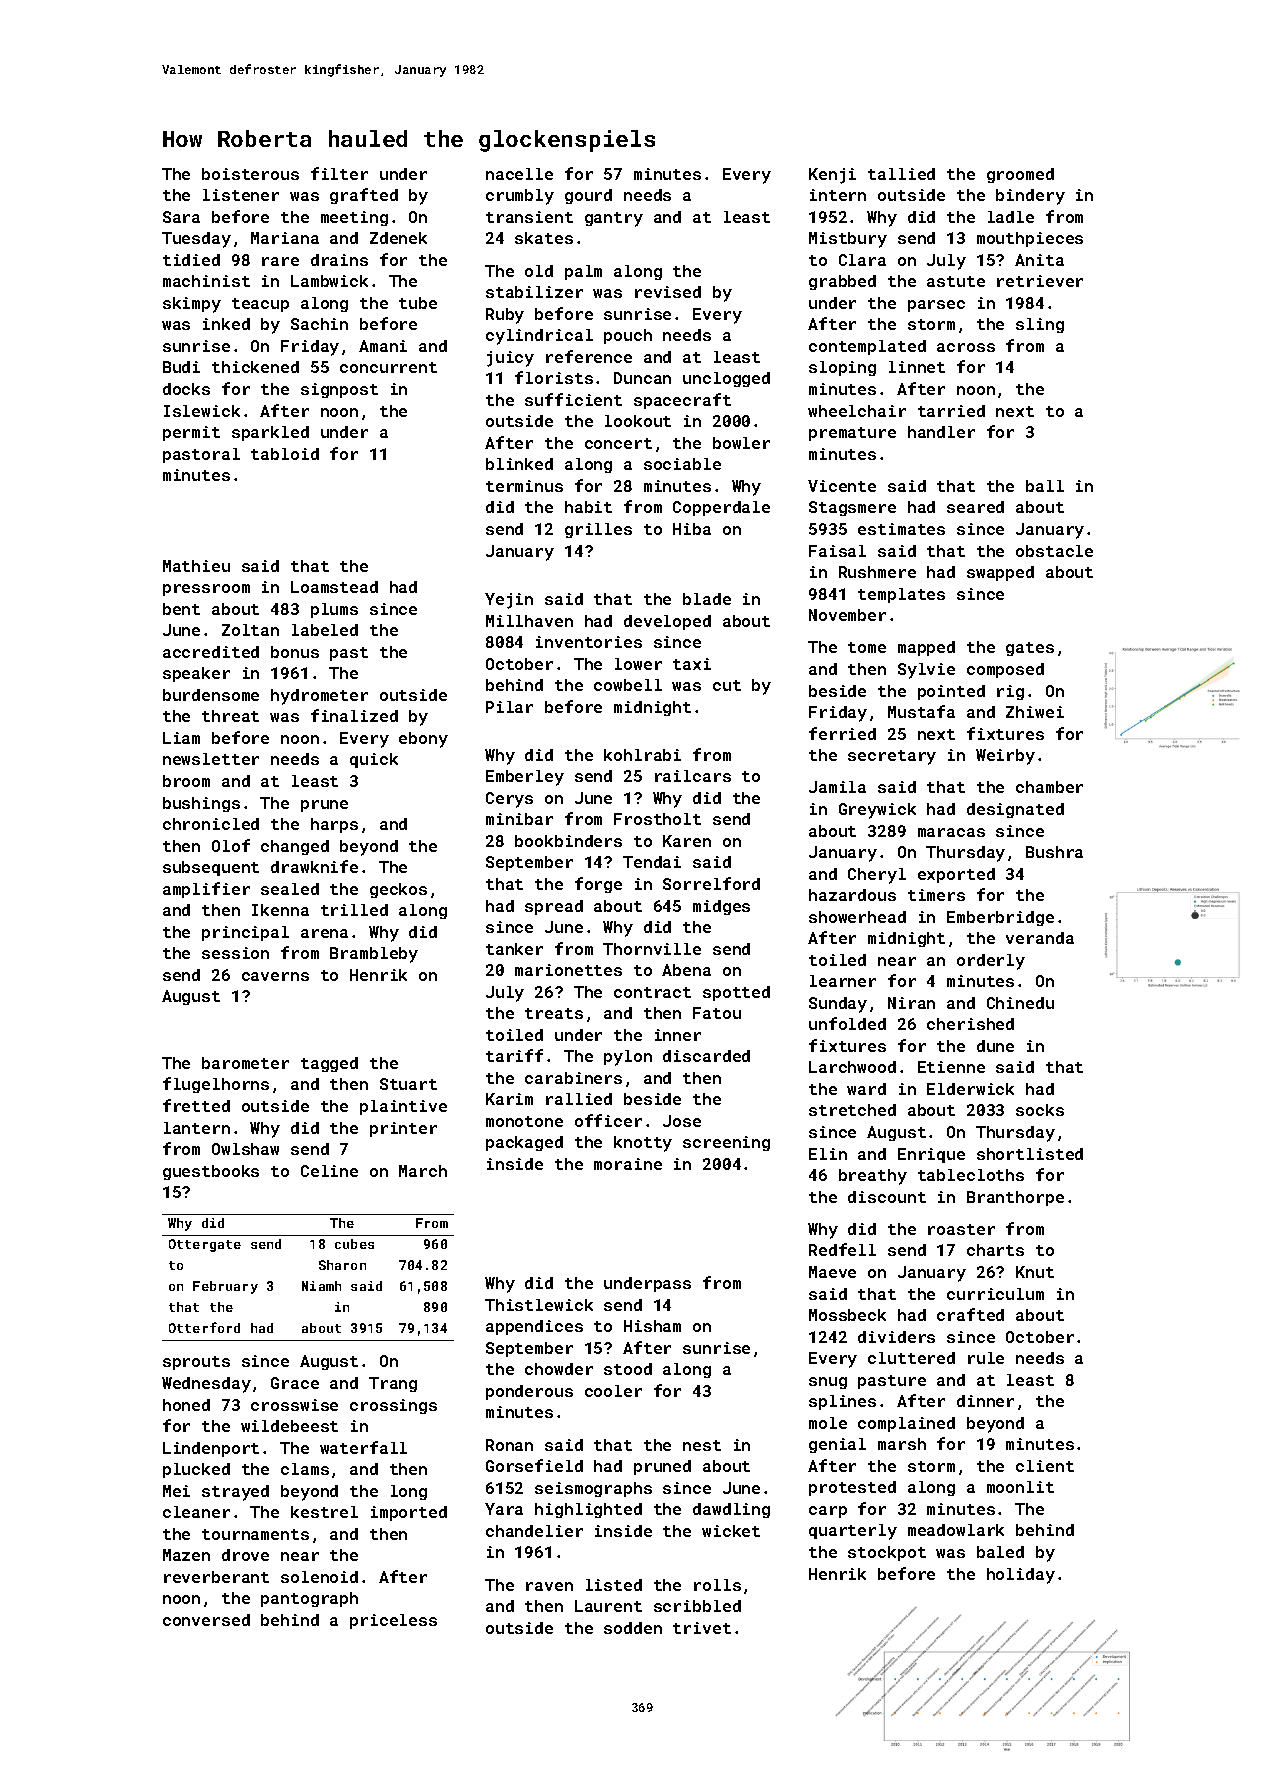 This screenshot has width=1263, height=1786. Describe the element at coordinates (549, 1586) in the screenshot. I see `raven` at that location.
